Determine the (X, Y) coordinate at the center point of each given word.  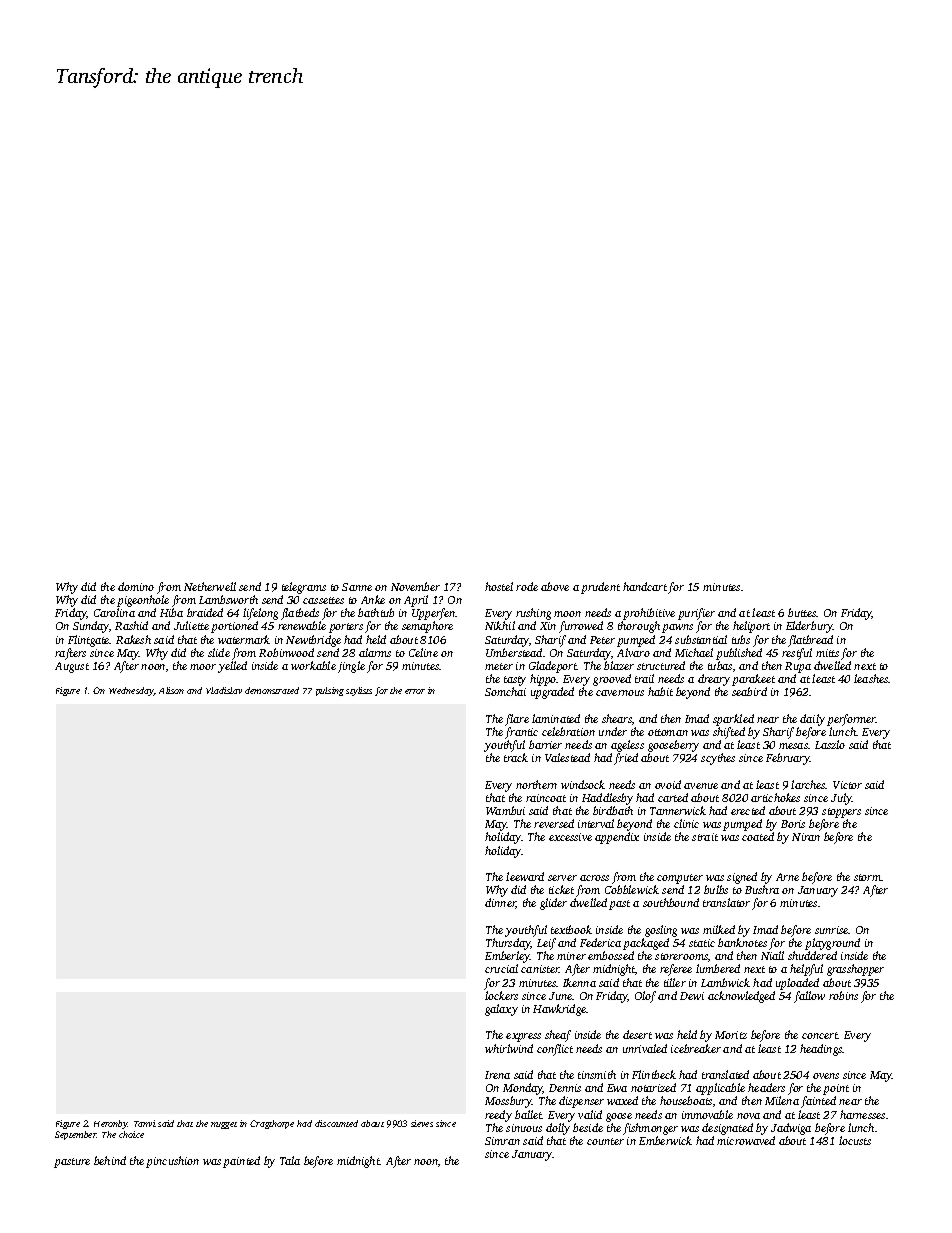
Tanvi (145, 1123)
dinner (500, 903)
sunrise (831, 930)
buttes (802, 612)
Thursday (508, 944)
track (516, 757)
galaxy (501, 1010)
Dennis (565, 1088)
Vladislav (224, 690)
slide (219, 652)
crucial (501, 968)
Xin (548, 626)
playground (832, 944)
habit (660, 691)
